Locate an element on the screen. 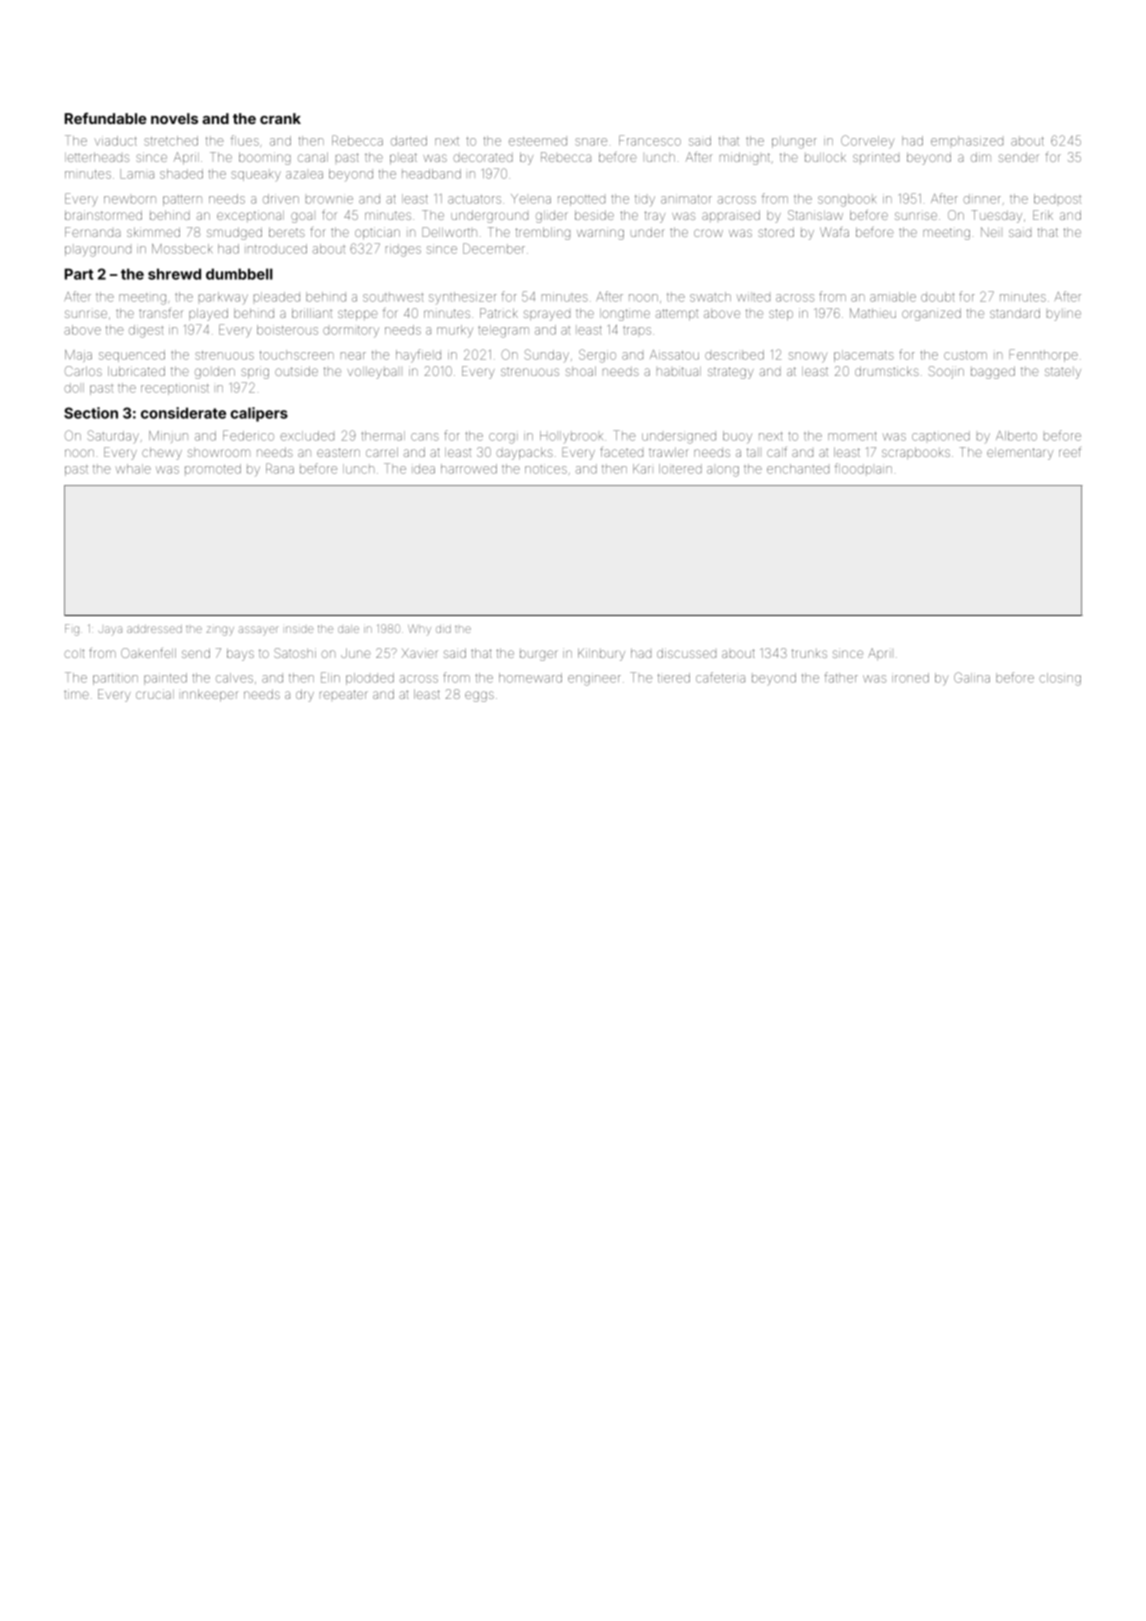 This screenshot has height=1621, width=1146. esteemed is located at coordinates (538, 141).
